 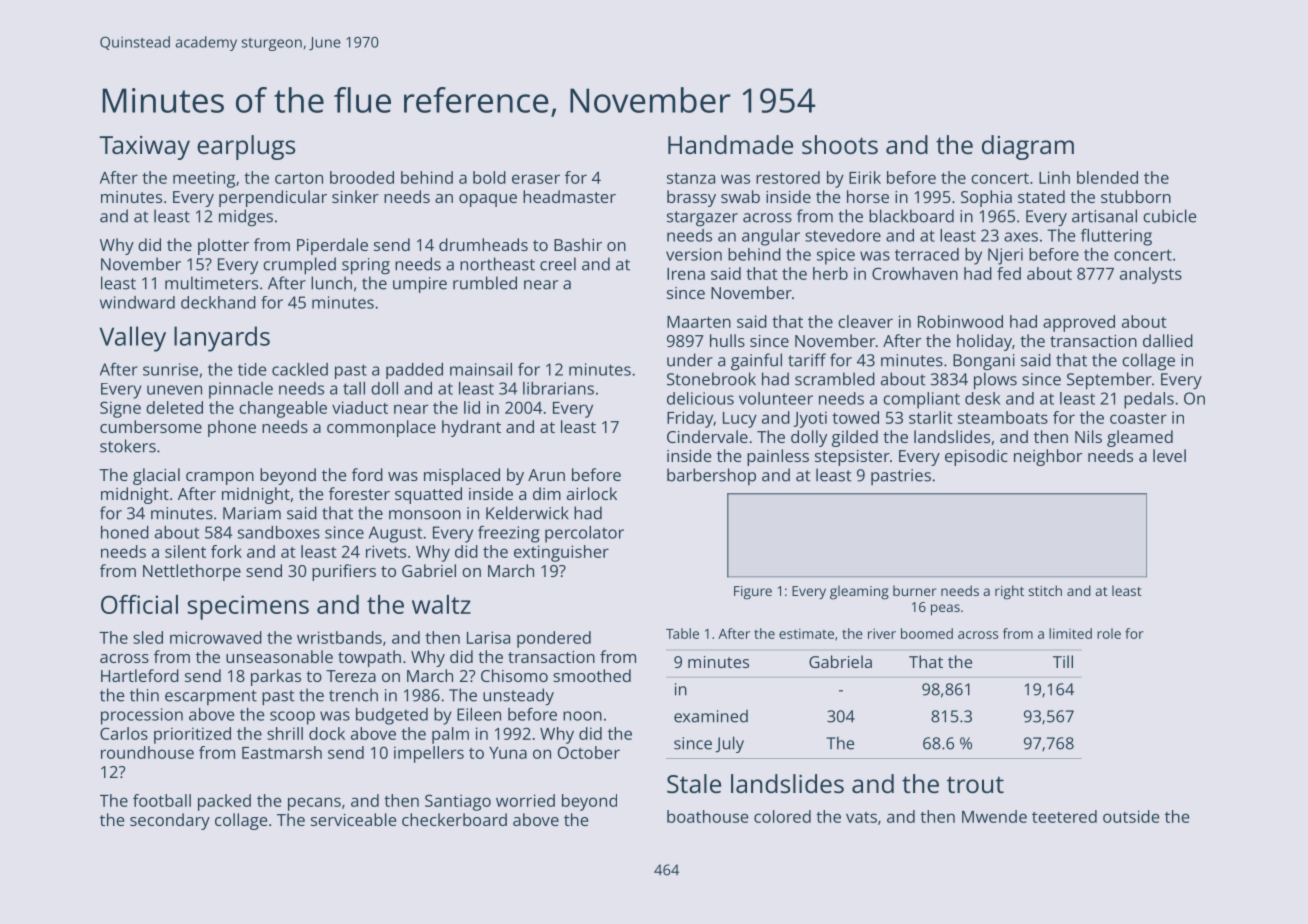 What do you see at coordinates (1063, 661) in the image?
I see `Till` at bounding box center [1063, 661].
